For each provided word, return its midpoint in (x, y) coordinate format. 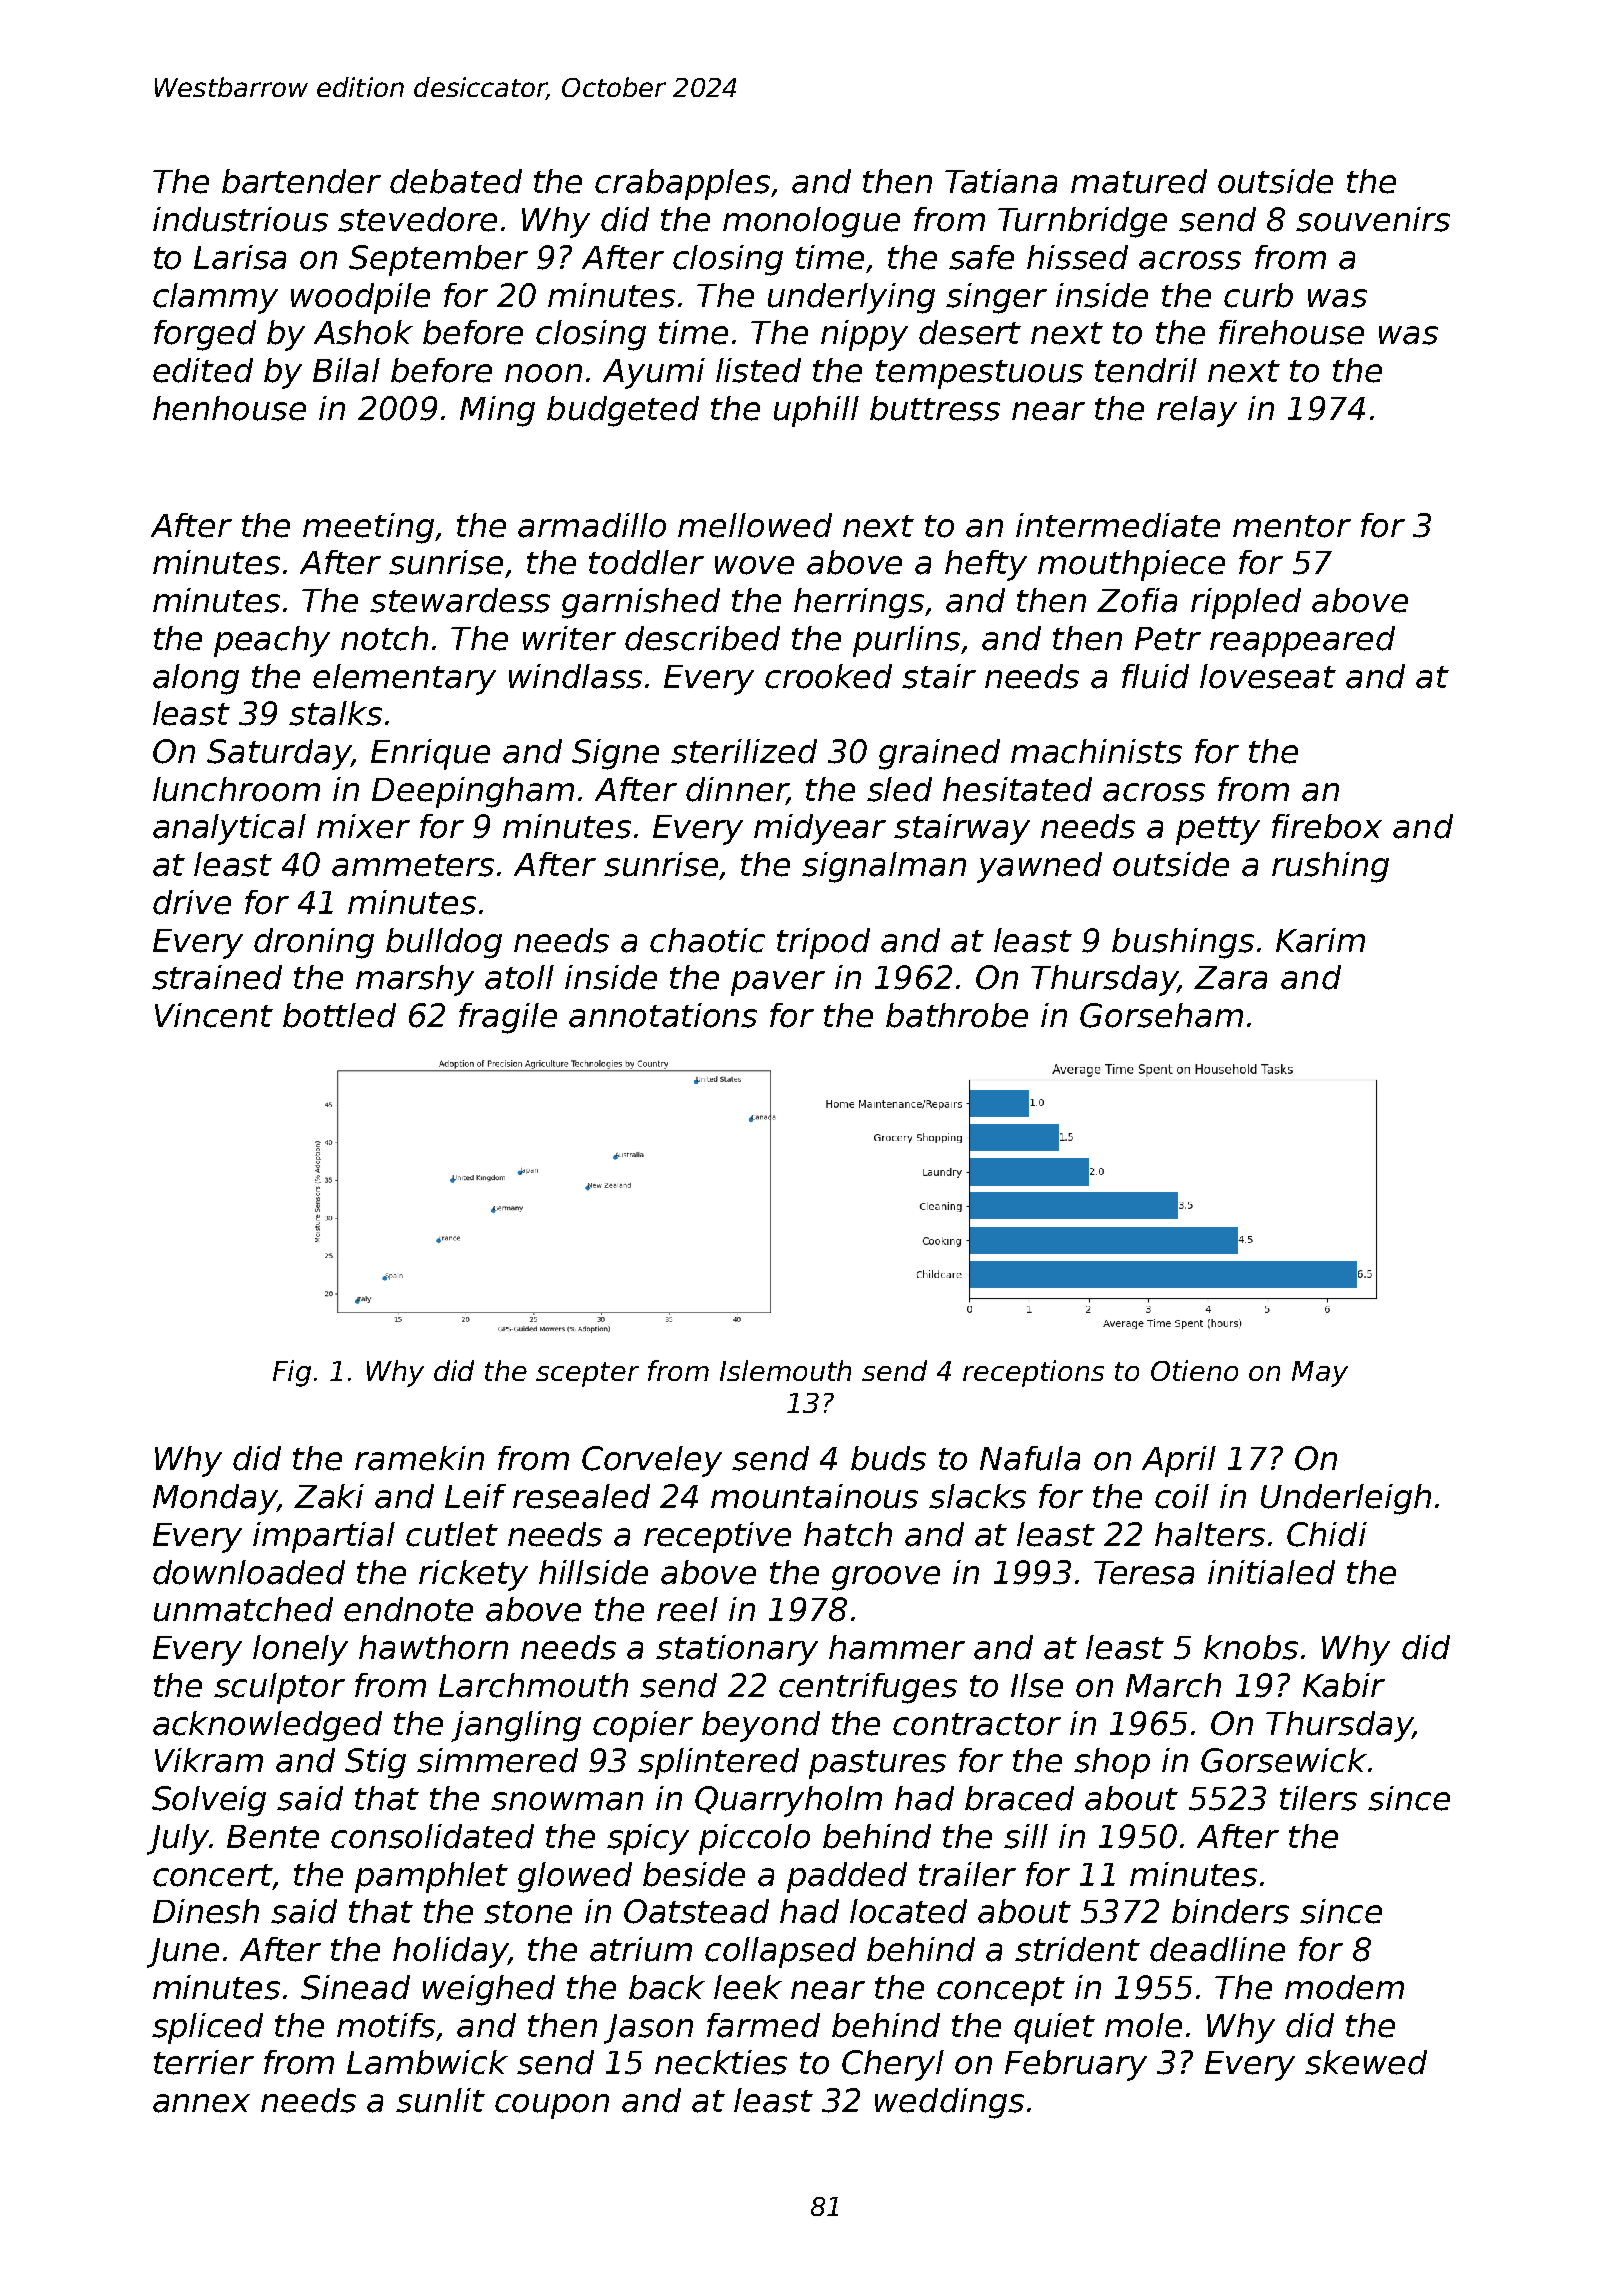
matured (1139, 181)
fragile (508, 1018)
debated (456, 181)
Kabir (1344, 1685)
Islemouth (785, 1370)
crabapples (682, 184)
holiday (450, 1952)
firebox (1327, 826)
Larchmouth (533, 1685)
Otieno (1194, 1370)
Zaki (329, 1496)
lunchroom (236, 789)
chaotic (707, 940)
